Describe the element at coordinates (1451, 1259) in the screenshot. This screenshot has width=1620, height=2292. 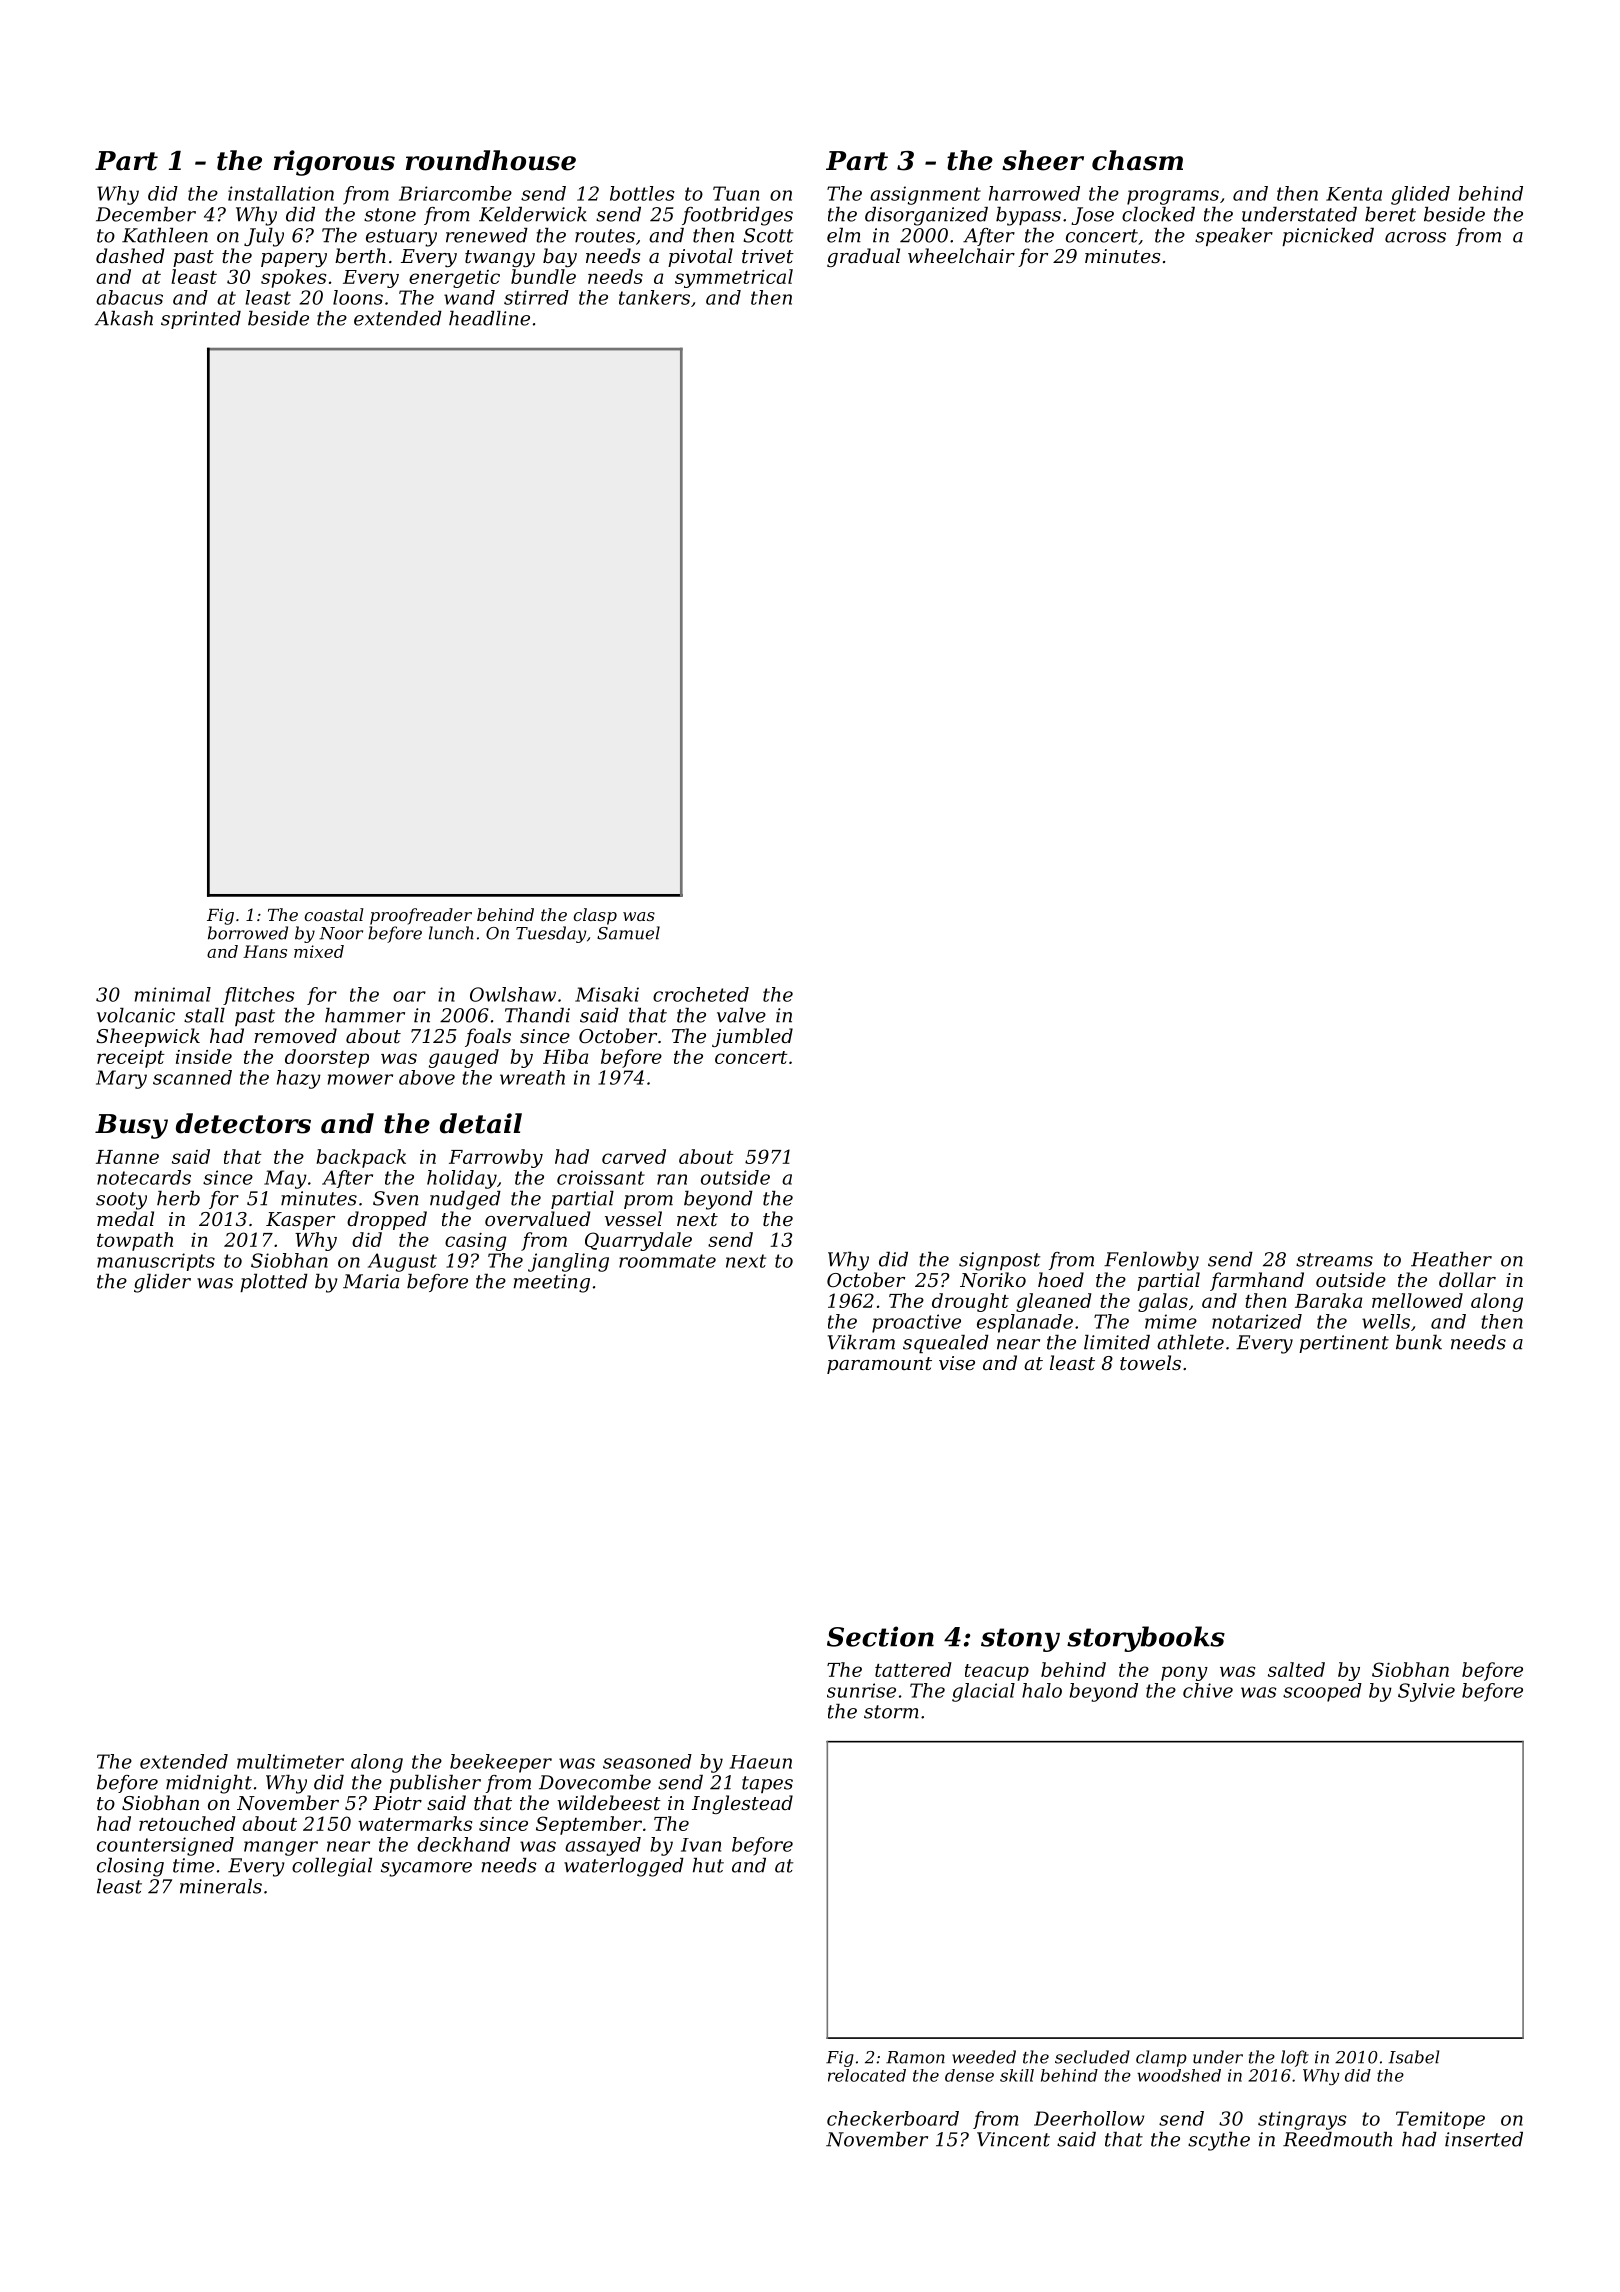
I see `Heather` at that location.
